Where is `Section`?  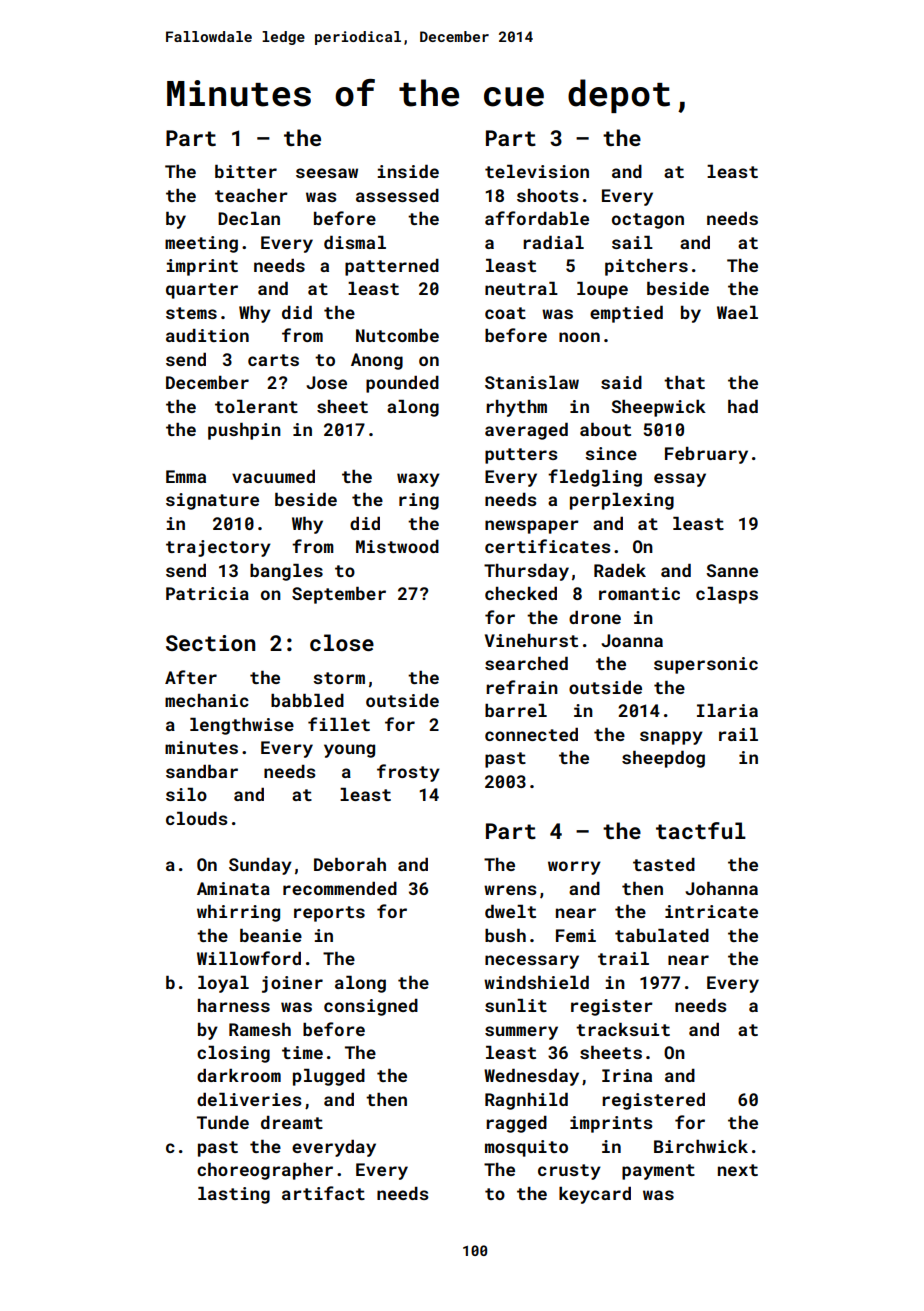 Section is located at coordinates (210, 643).
